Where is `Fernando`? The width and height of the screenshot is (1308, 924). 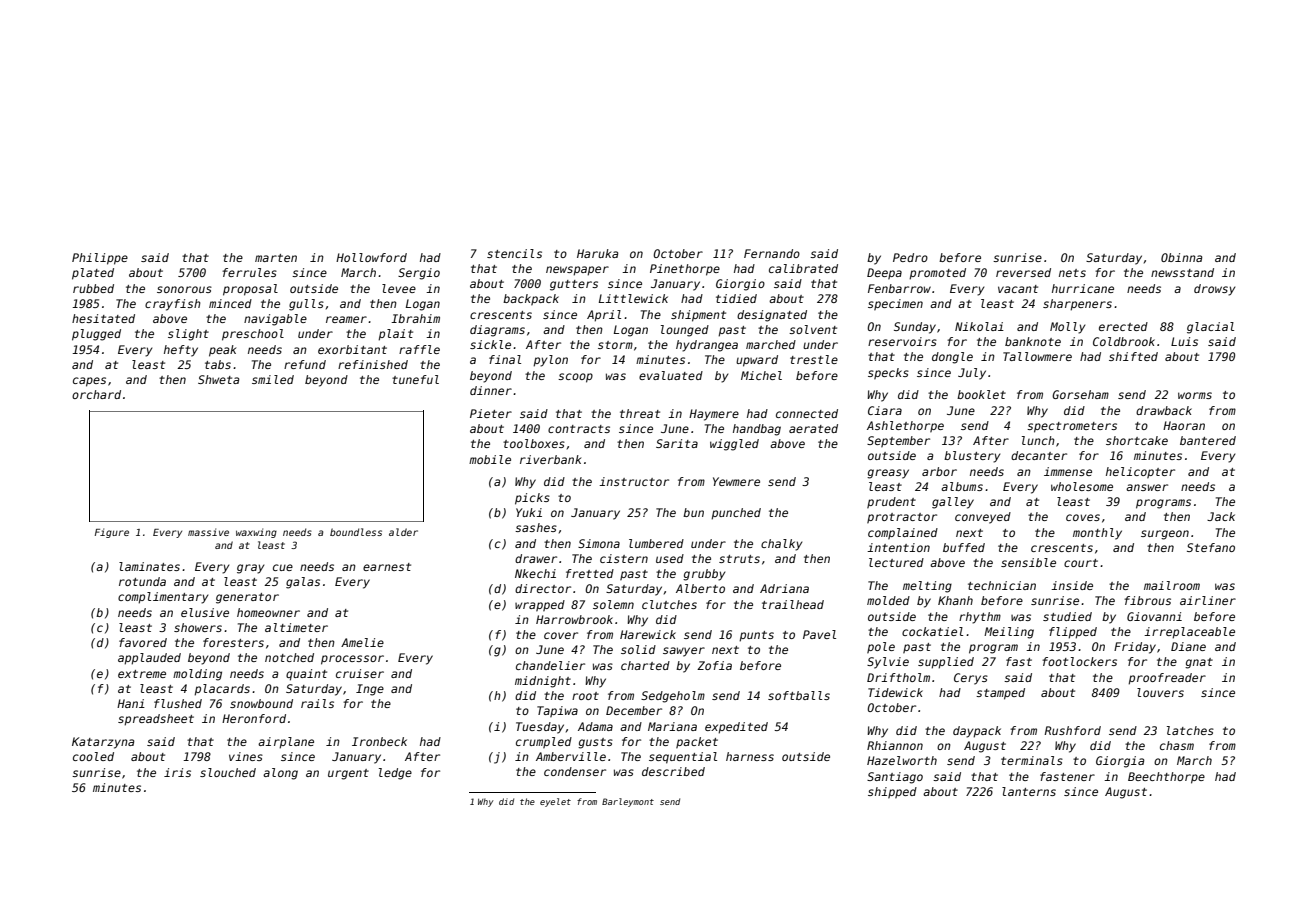 Fernando is located at coordinates (772, 253).
